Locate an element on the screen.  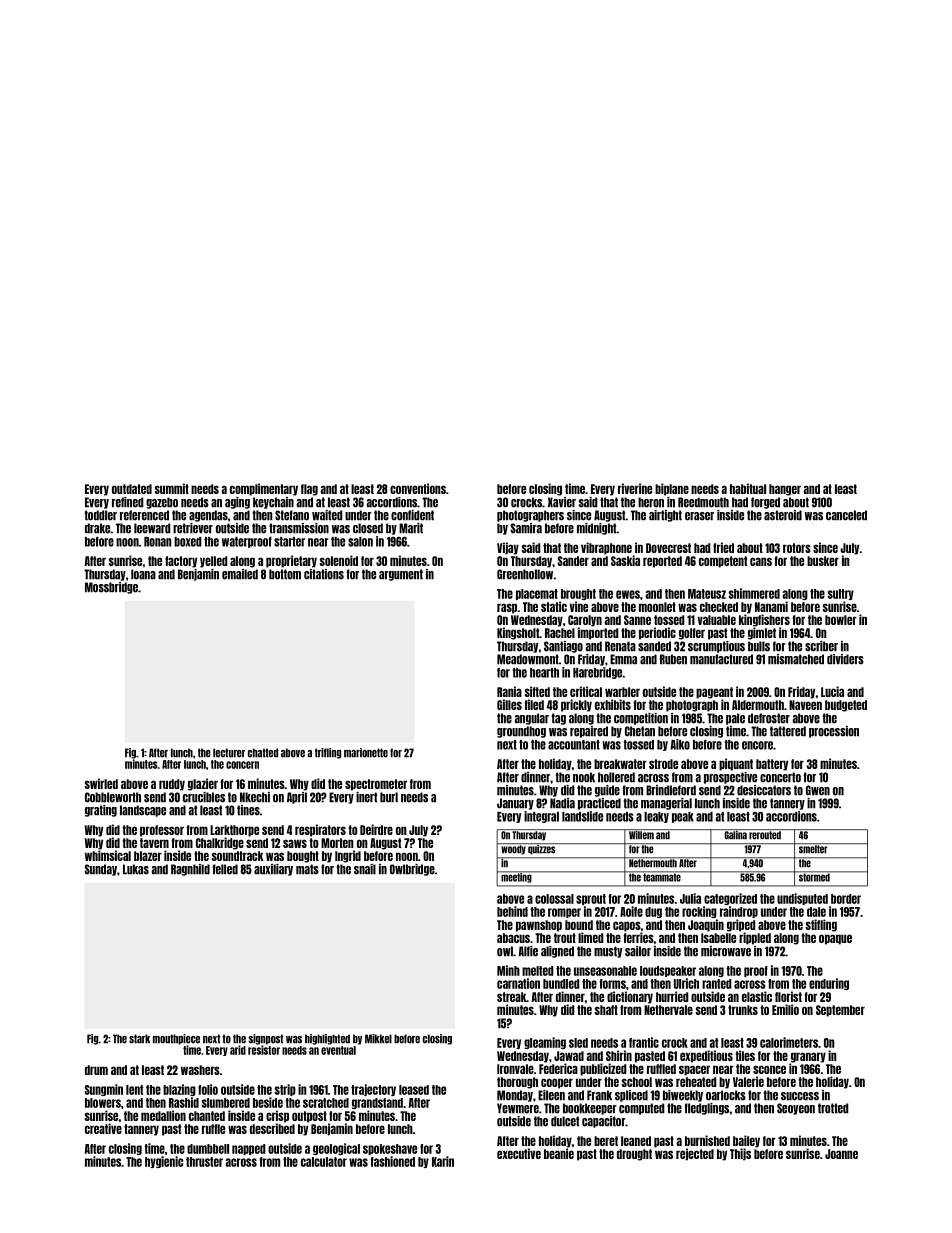
beanie is located at coordinates (559, 1153).
